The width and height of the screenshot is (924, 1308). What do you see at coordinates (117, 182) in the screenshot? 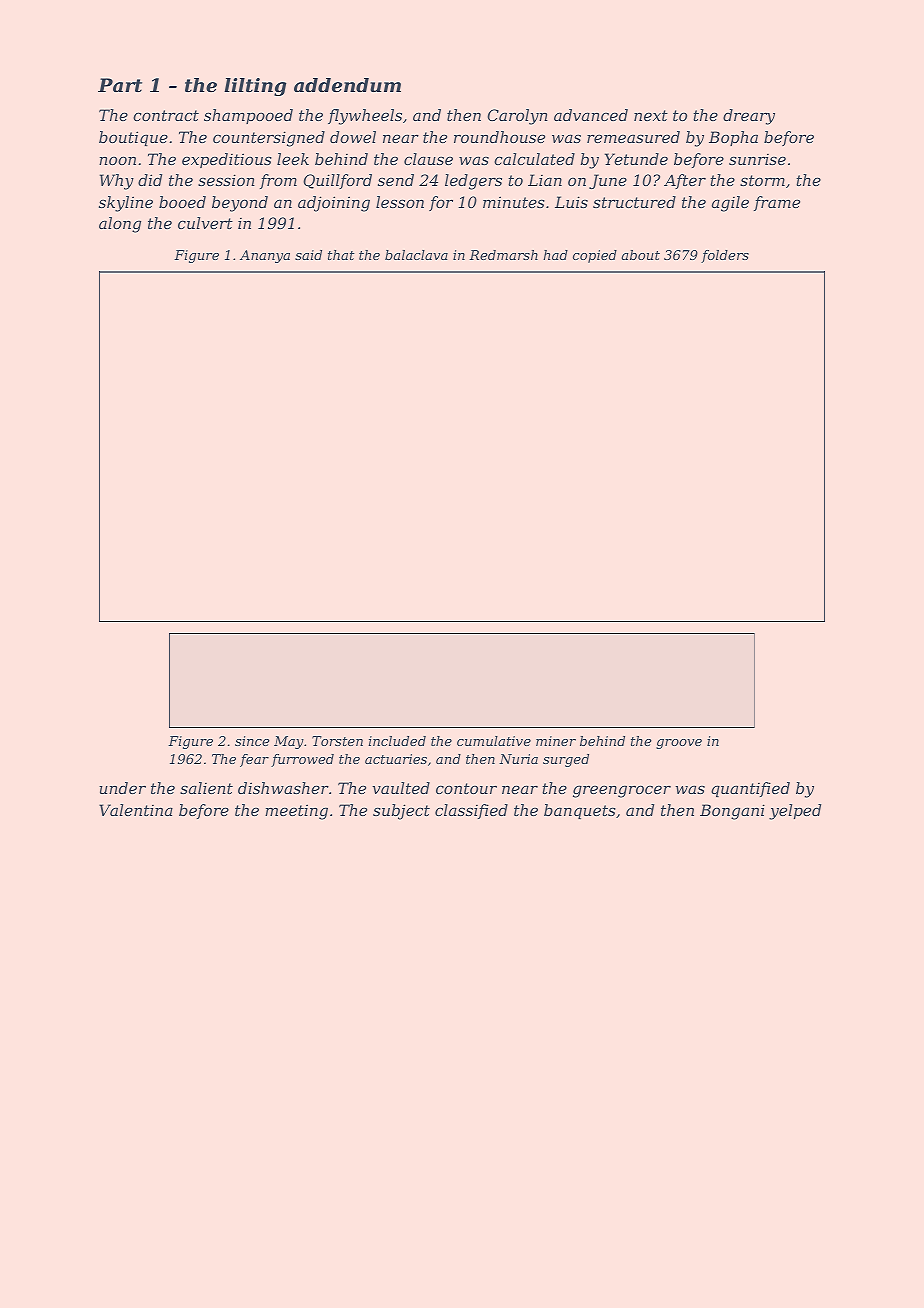
I see `Why` at bounding box center [117, 182].
